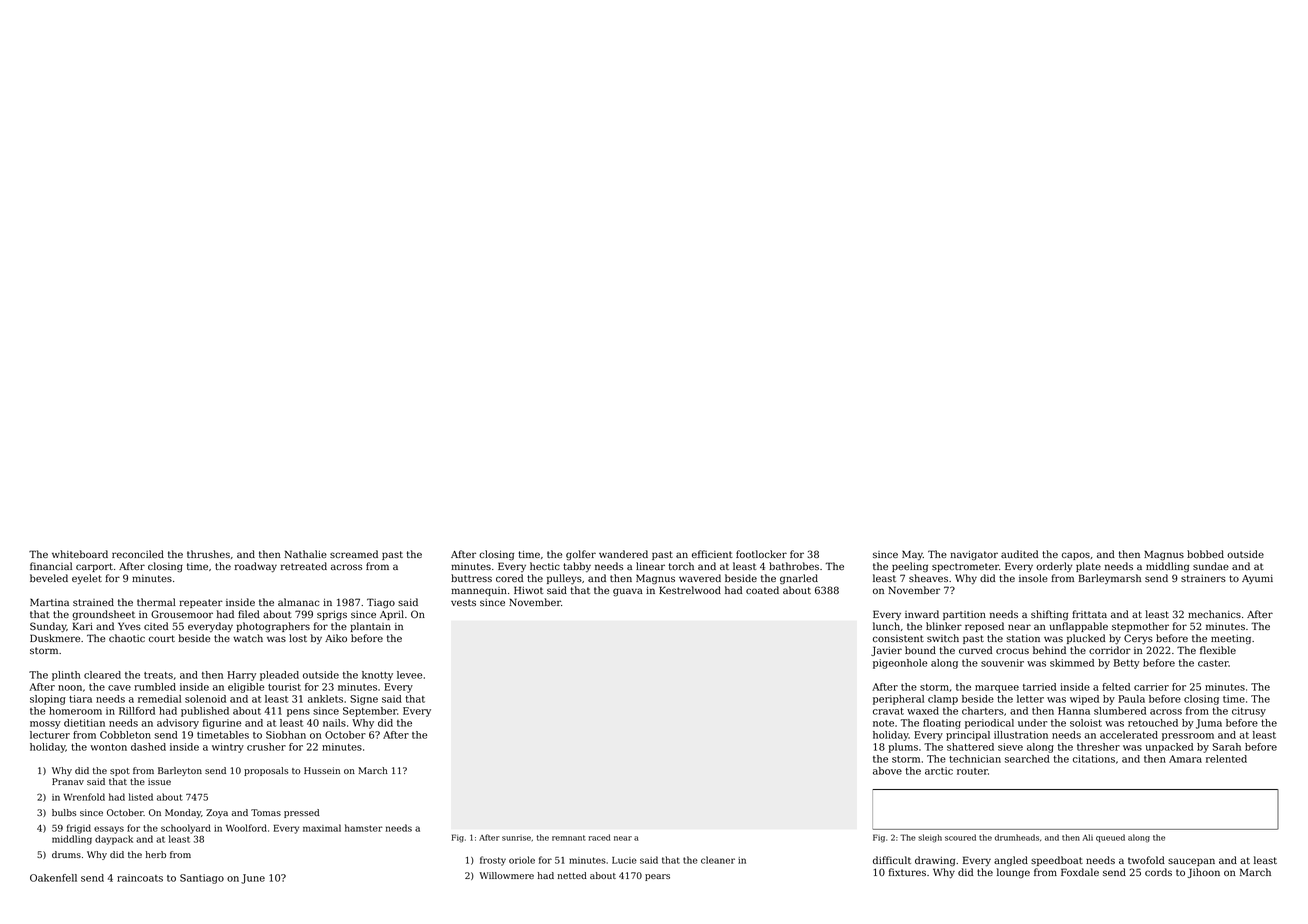  Describe the element at coordinates (140, 878) in the document. I see `raincoats` at that location.
